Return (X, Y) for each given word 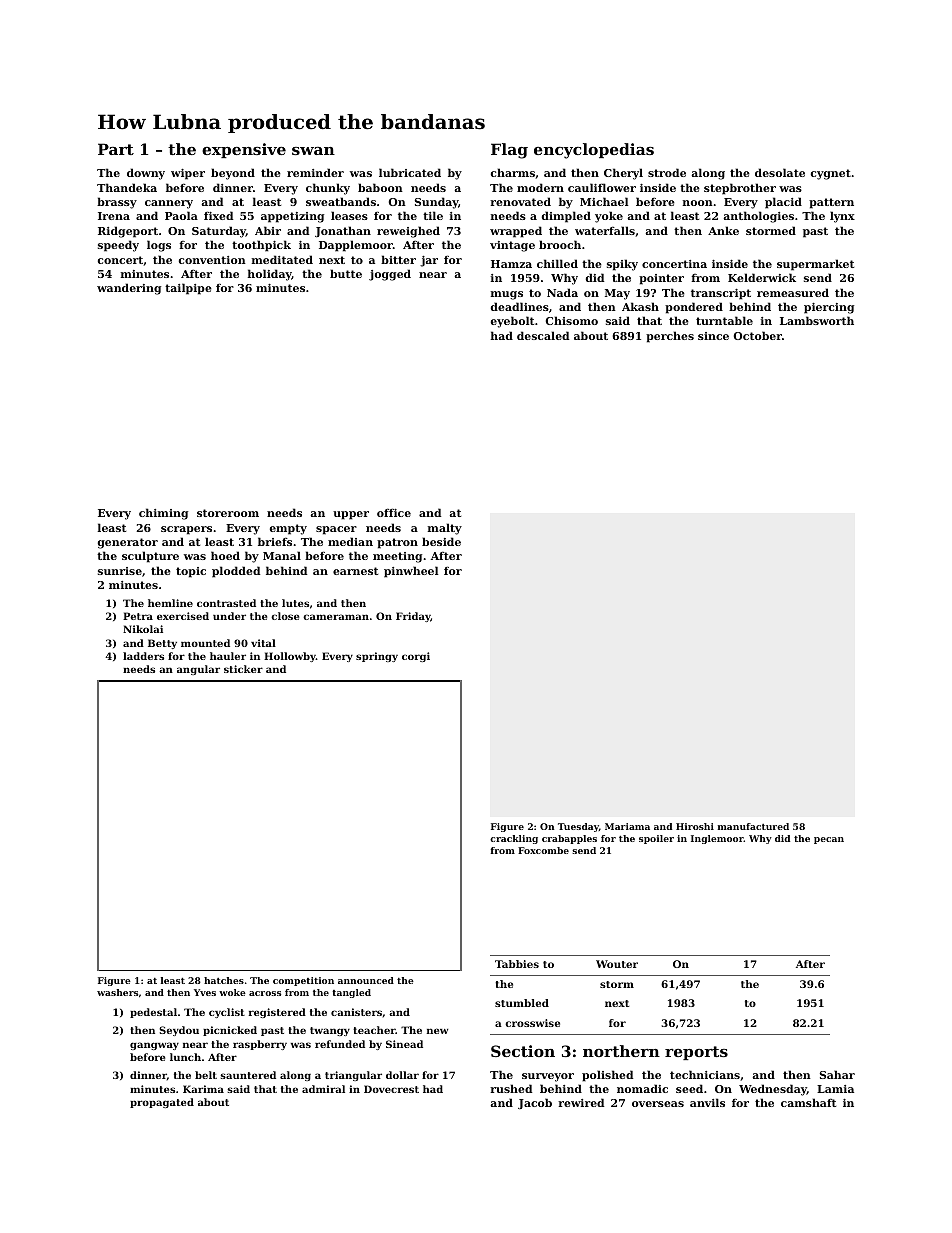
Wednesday (773, 1090)
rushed (511, 1088)
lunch (185, 1057)
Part (116, 149)
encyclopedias (594, 151)
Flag (509, 151)
